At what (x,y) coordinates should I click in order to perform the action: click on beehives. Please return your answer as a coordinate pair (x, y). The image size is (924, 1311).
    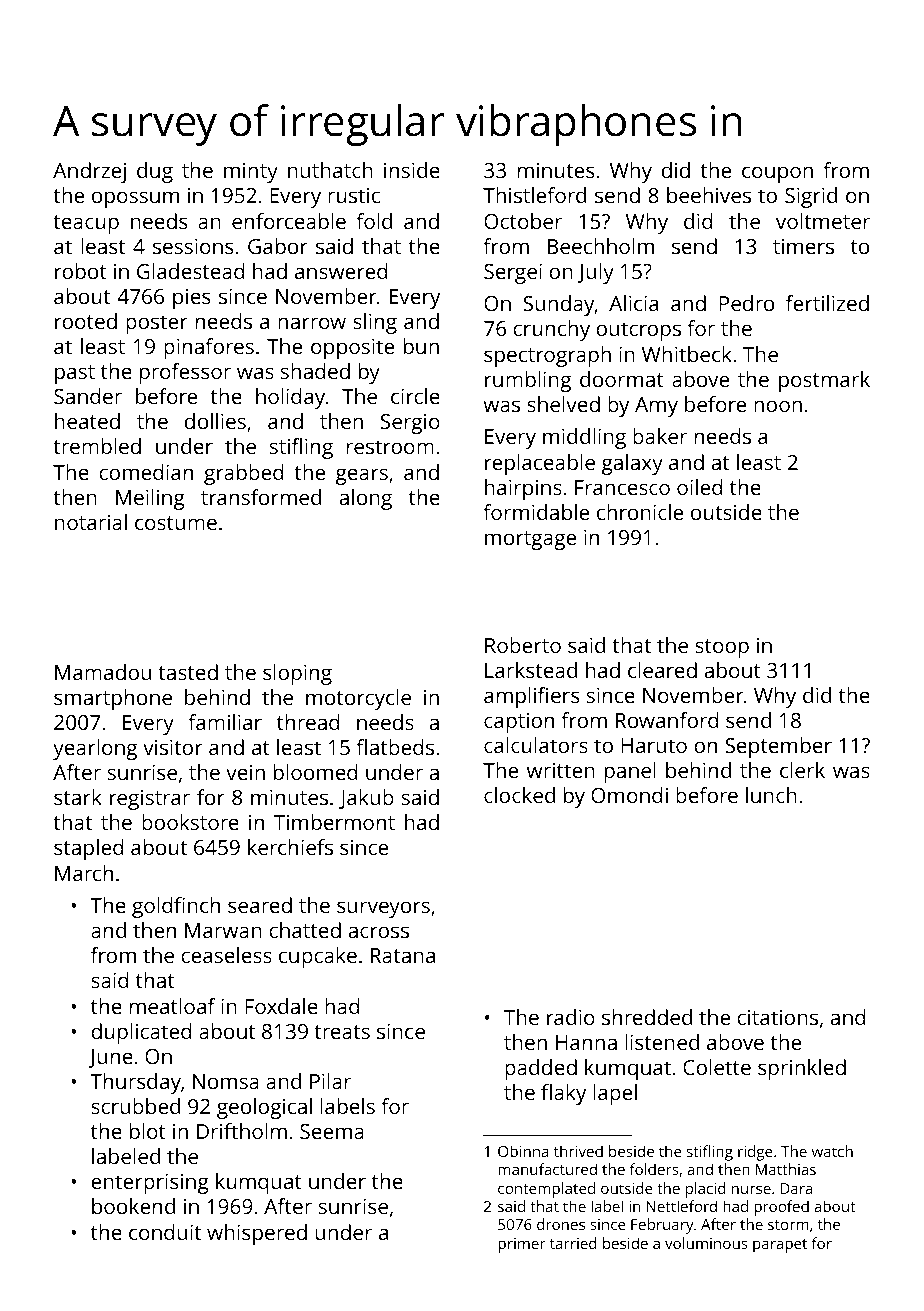
    Looking at the image, I should click on (709, 195).
